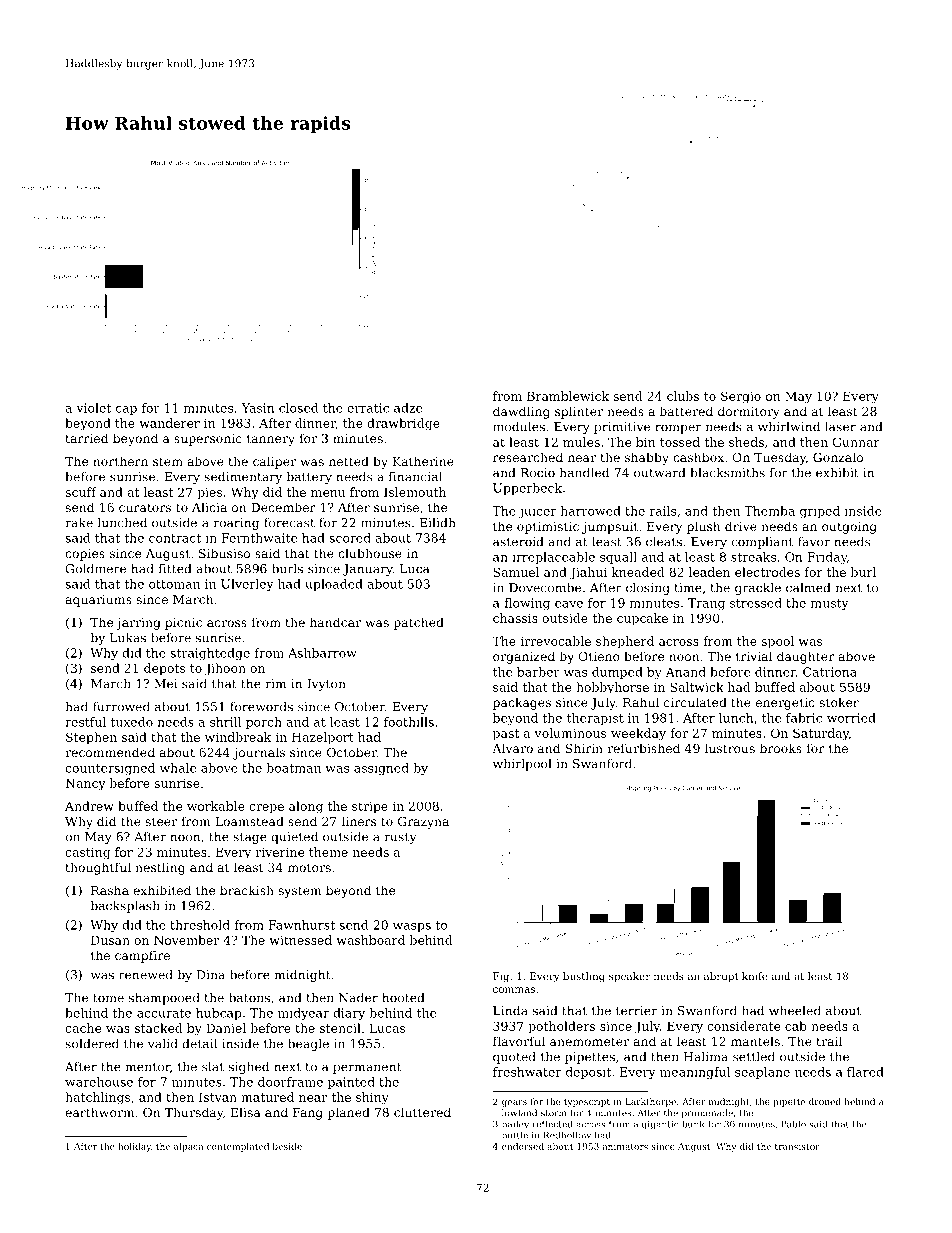  Describe the element at coordinates (160, 868) in the image. I see `nestling` at that location.
